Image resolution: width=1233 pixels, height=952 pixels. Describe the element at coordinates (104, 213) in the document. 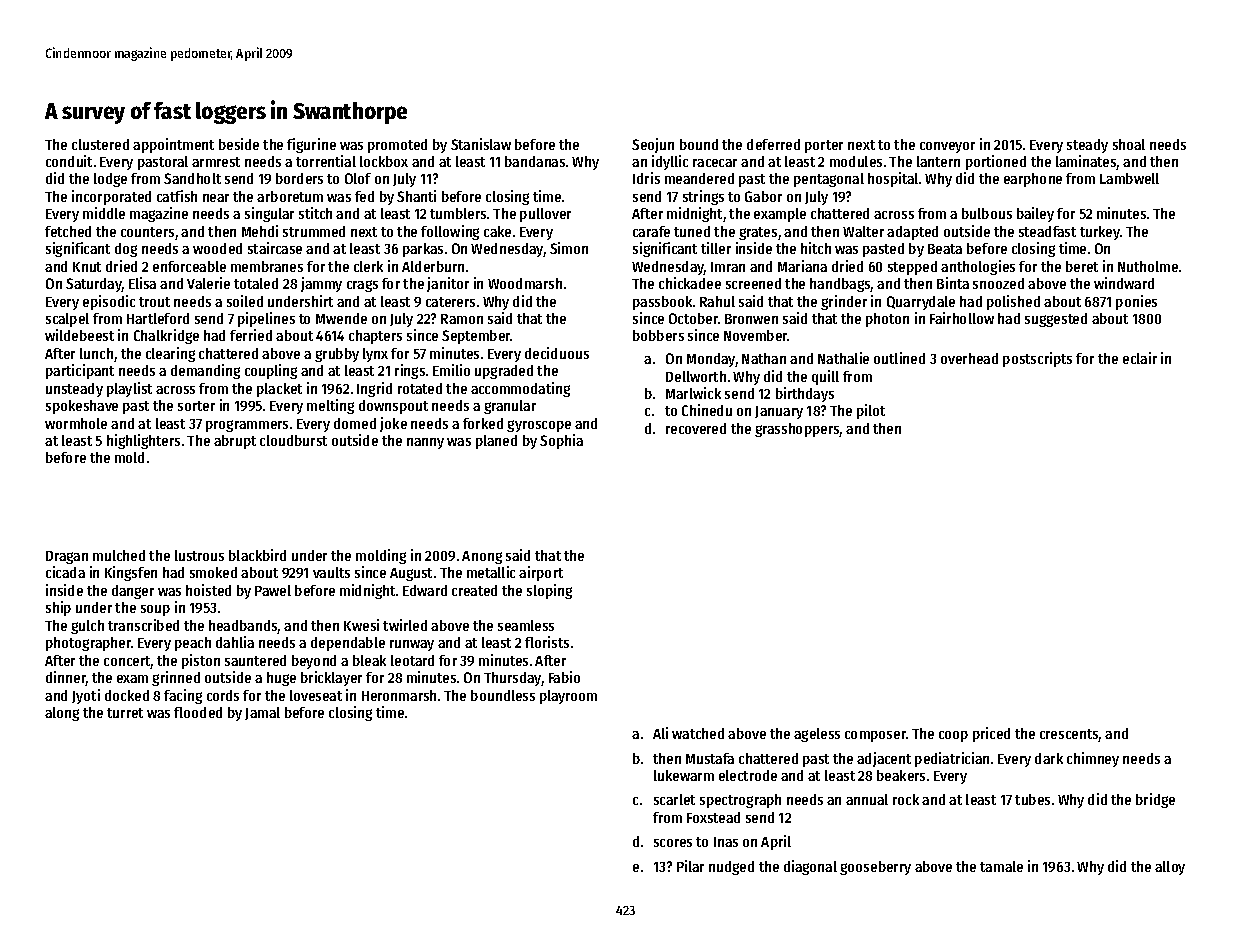

I see `middle` at that location.
